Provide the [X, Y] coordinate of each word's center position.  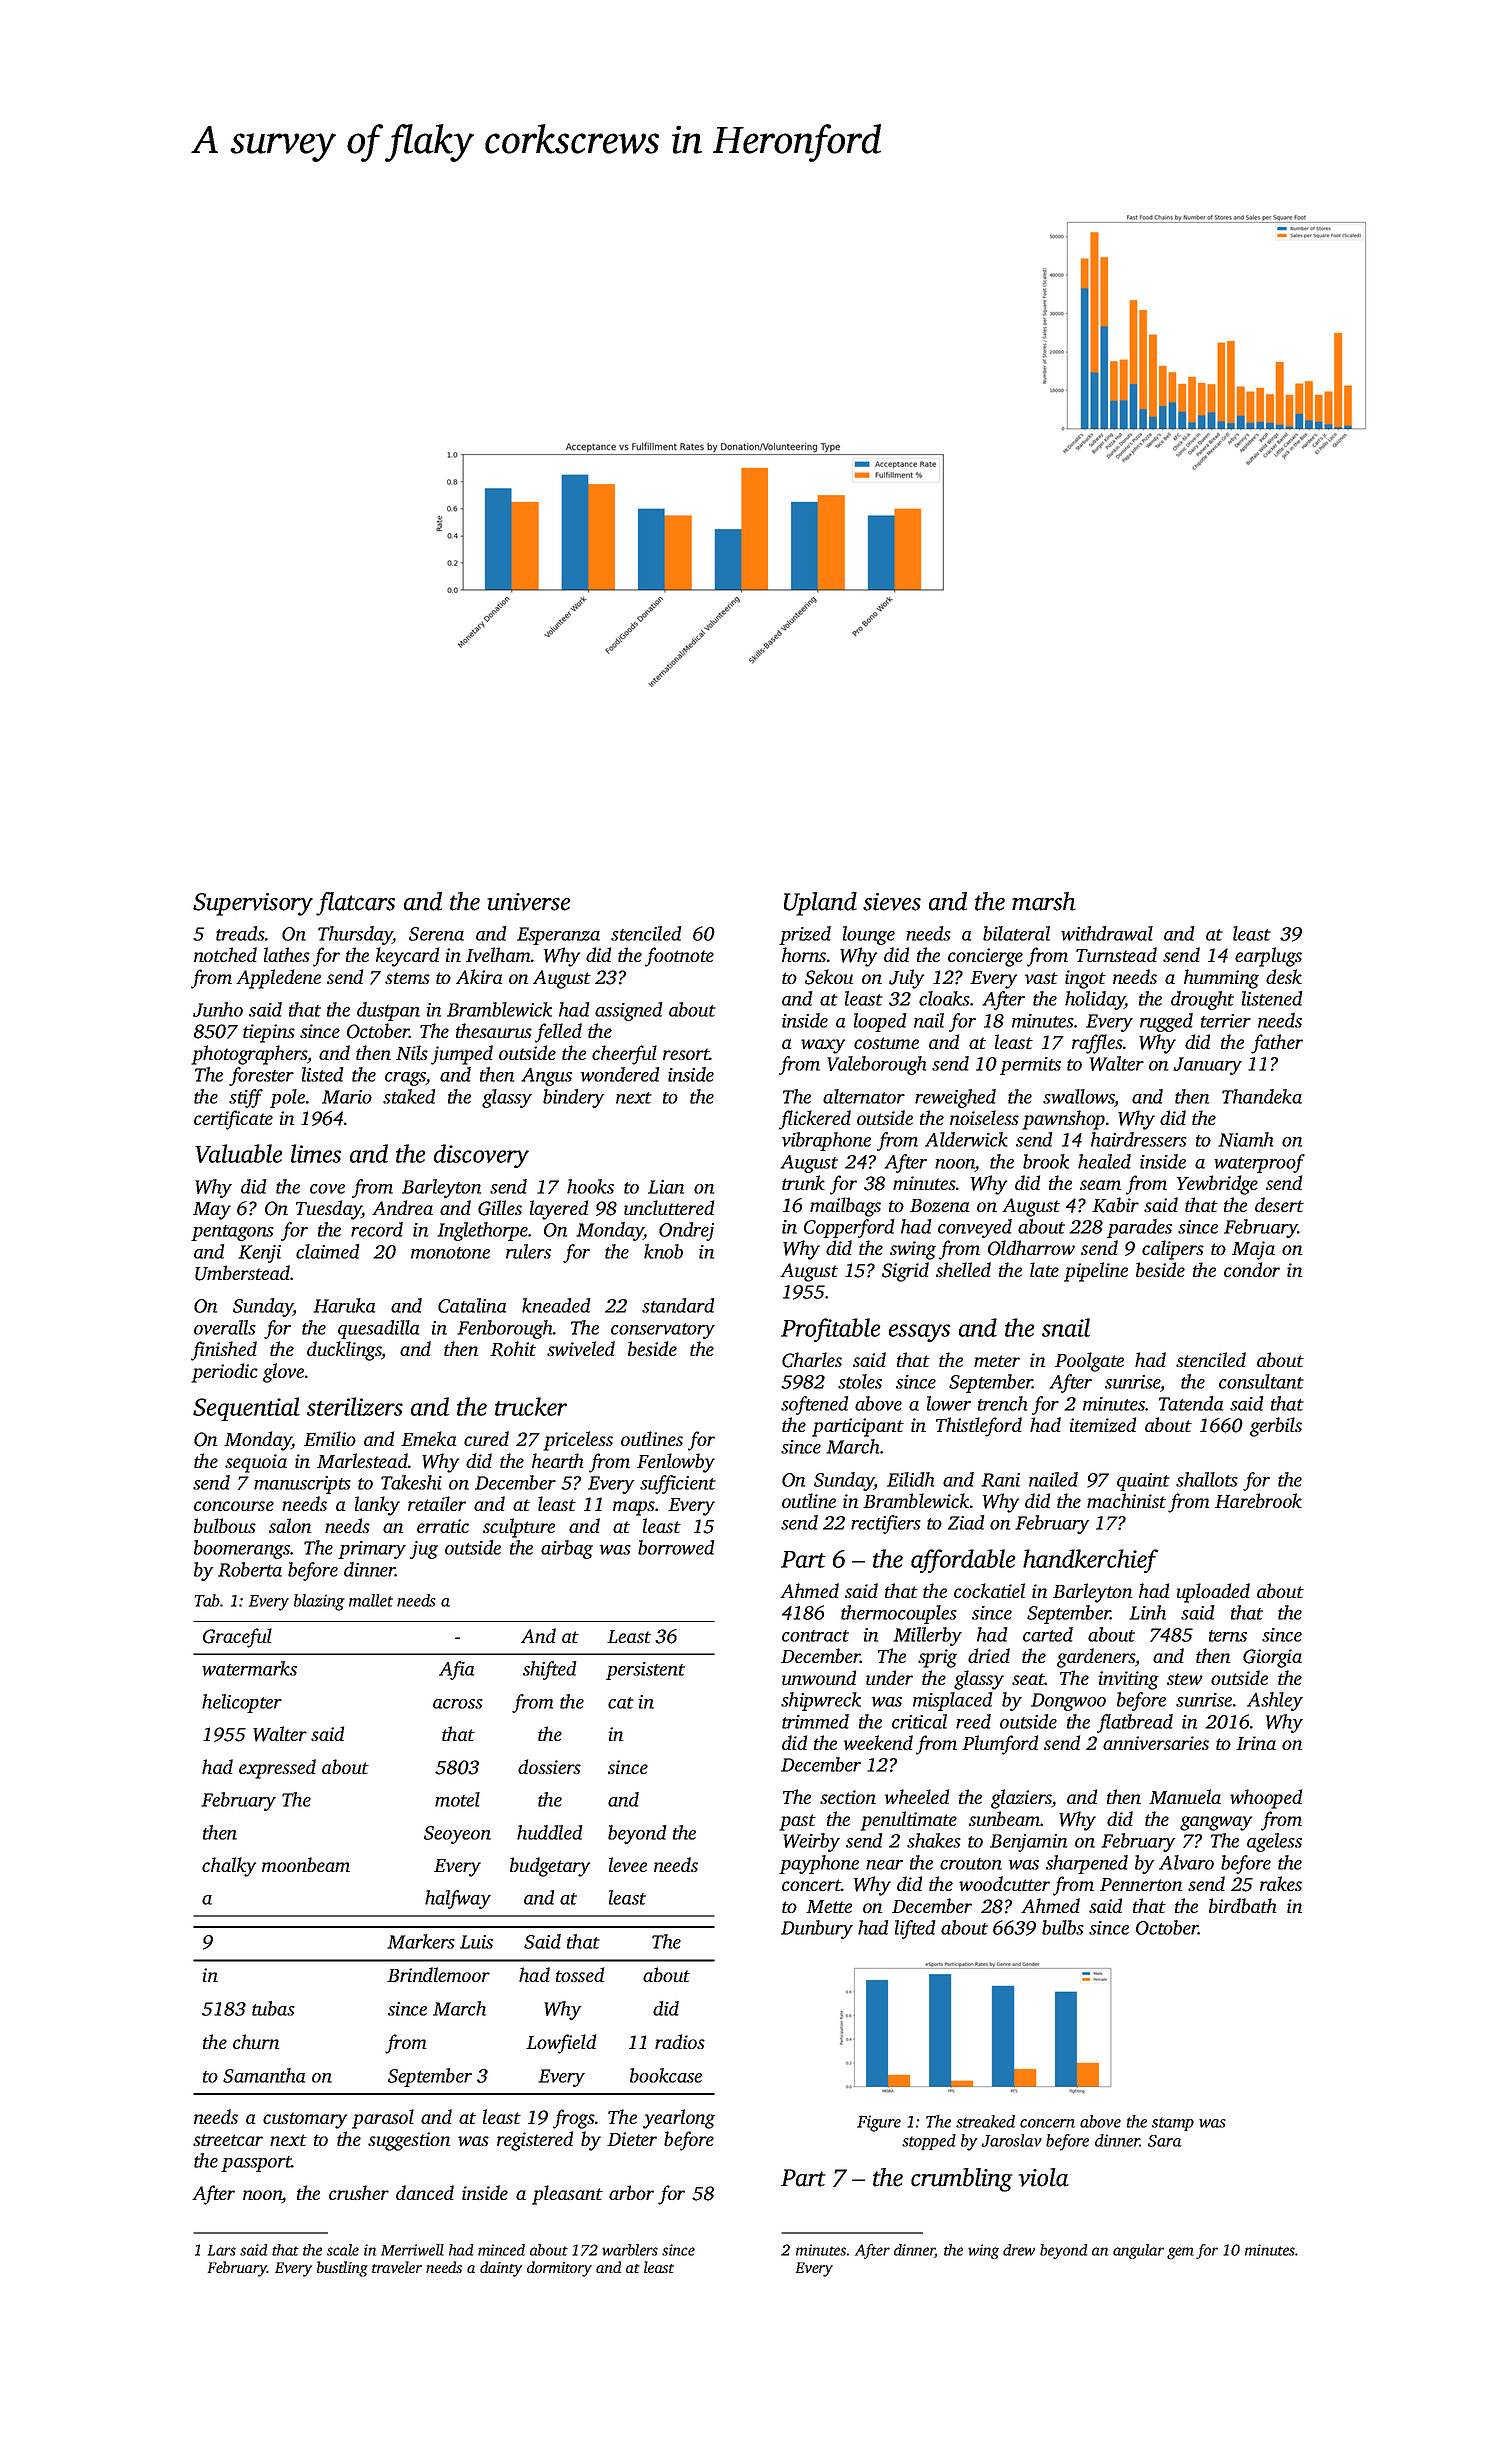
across [458, 1704]
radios [680, 2041]
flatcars [355, 904]
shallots [1207, 1479]
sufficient [678, 1484]
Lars [222, 2250]
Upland [820, 904]
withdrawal [1107, 933]
